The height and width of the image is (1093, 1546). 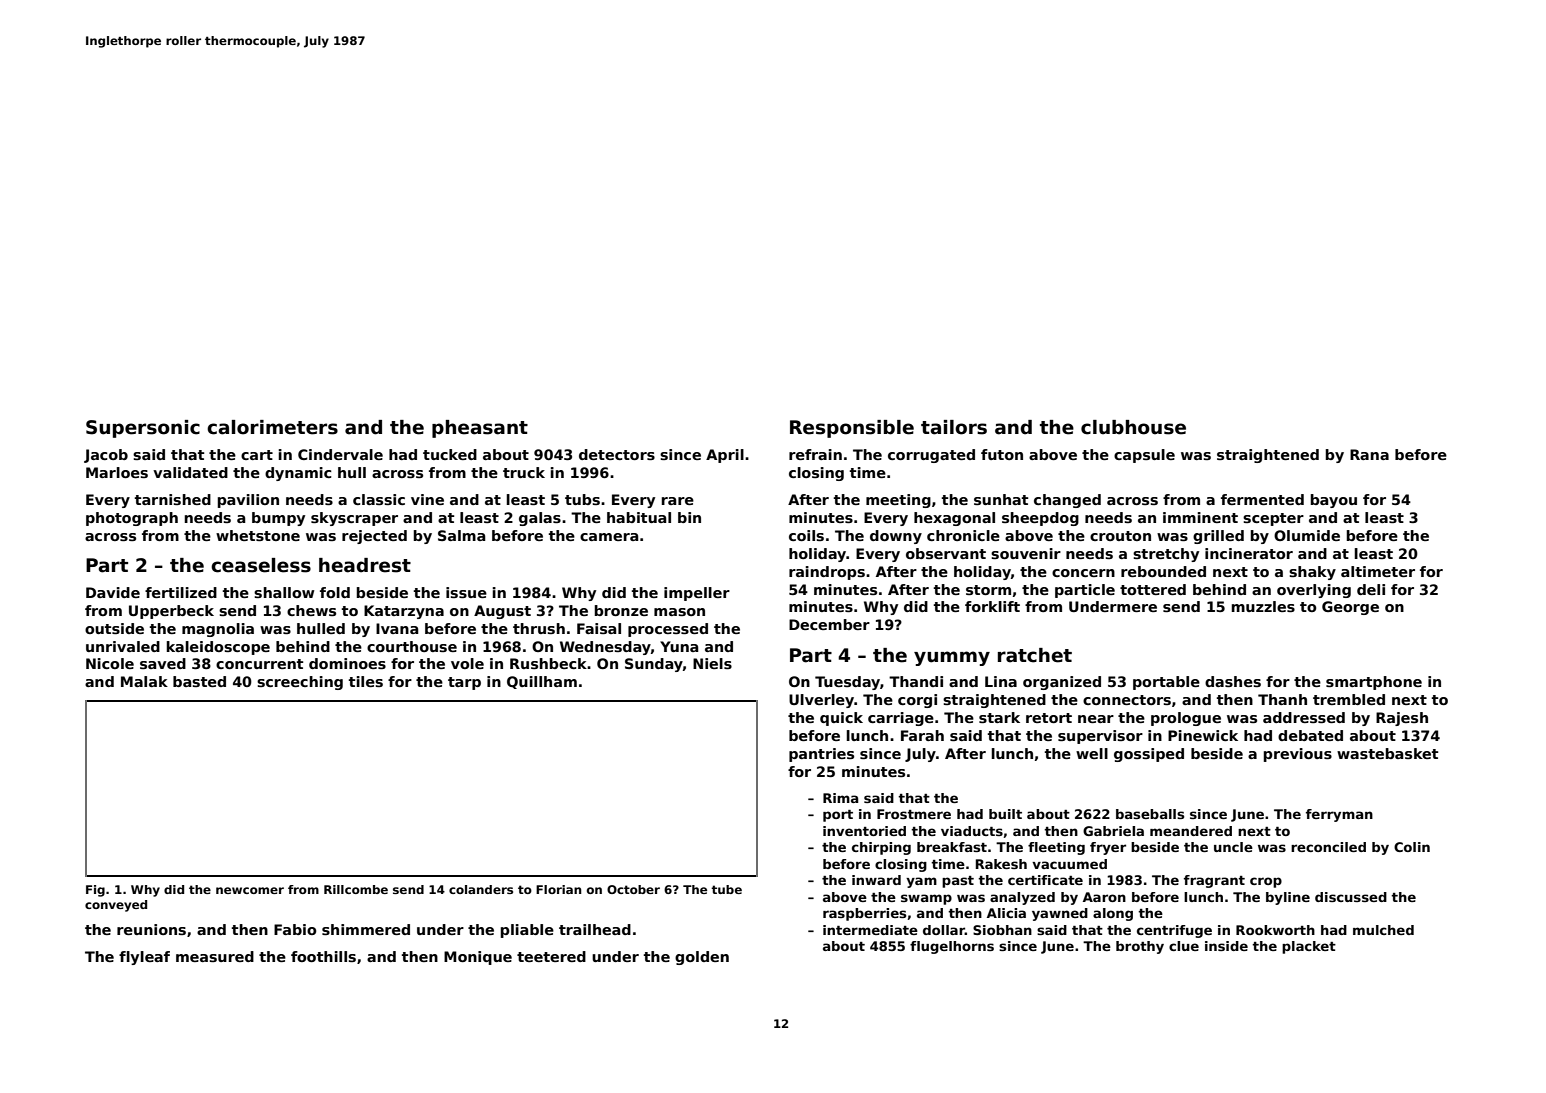 What do you see at coordinates (1001, 864) in the image?
I see `Rakesh` at bounding box center [1001, 864].
